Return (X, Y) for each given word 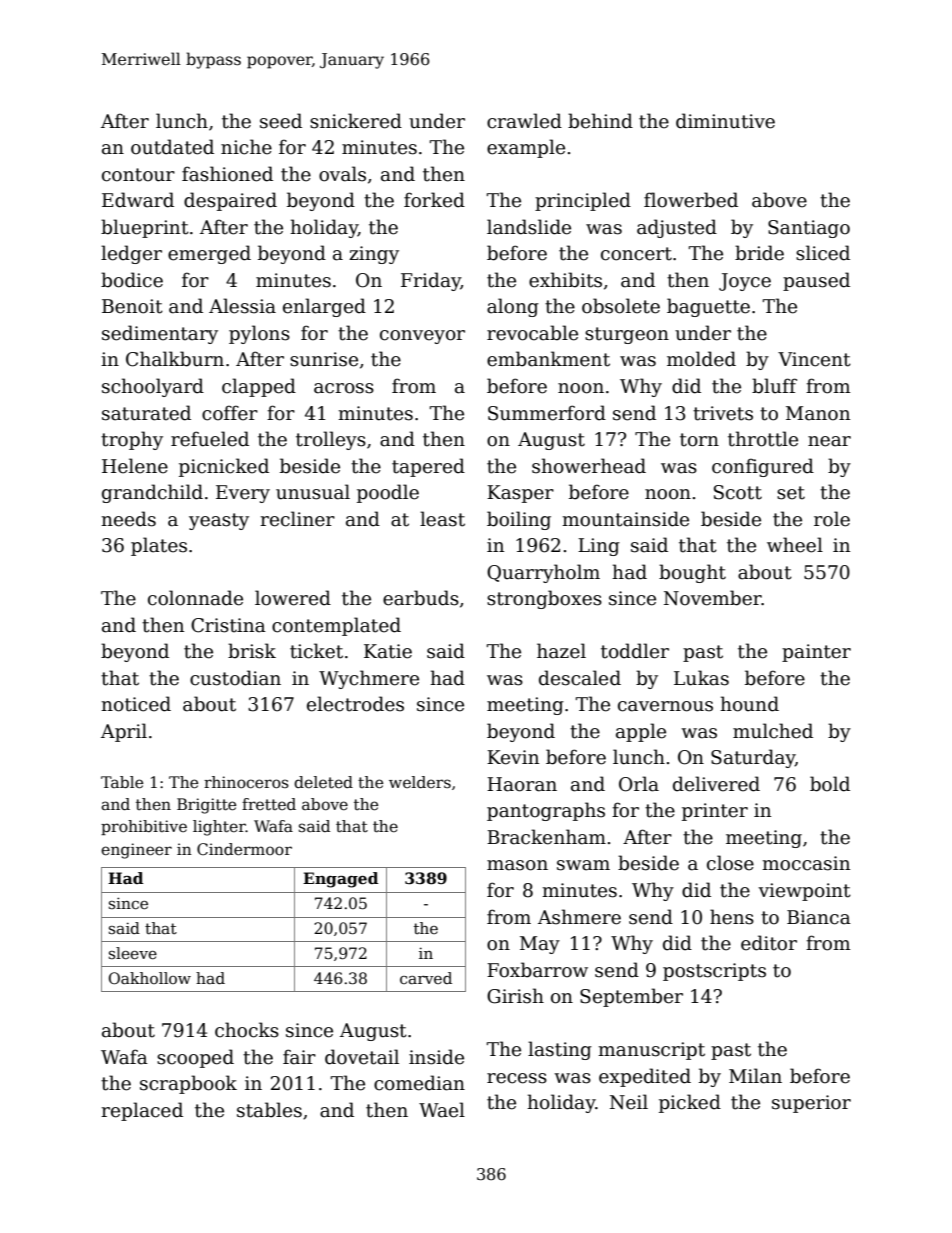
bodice (132, 280)
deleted (323, 782)
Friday (431, 281)
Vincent (814, 359)
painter (816, 653)
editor (769, 943)
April (124, 732)
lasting (560, 1050)
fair (299, 1057)
